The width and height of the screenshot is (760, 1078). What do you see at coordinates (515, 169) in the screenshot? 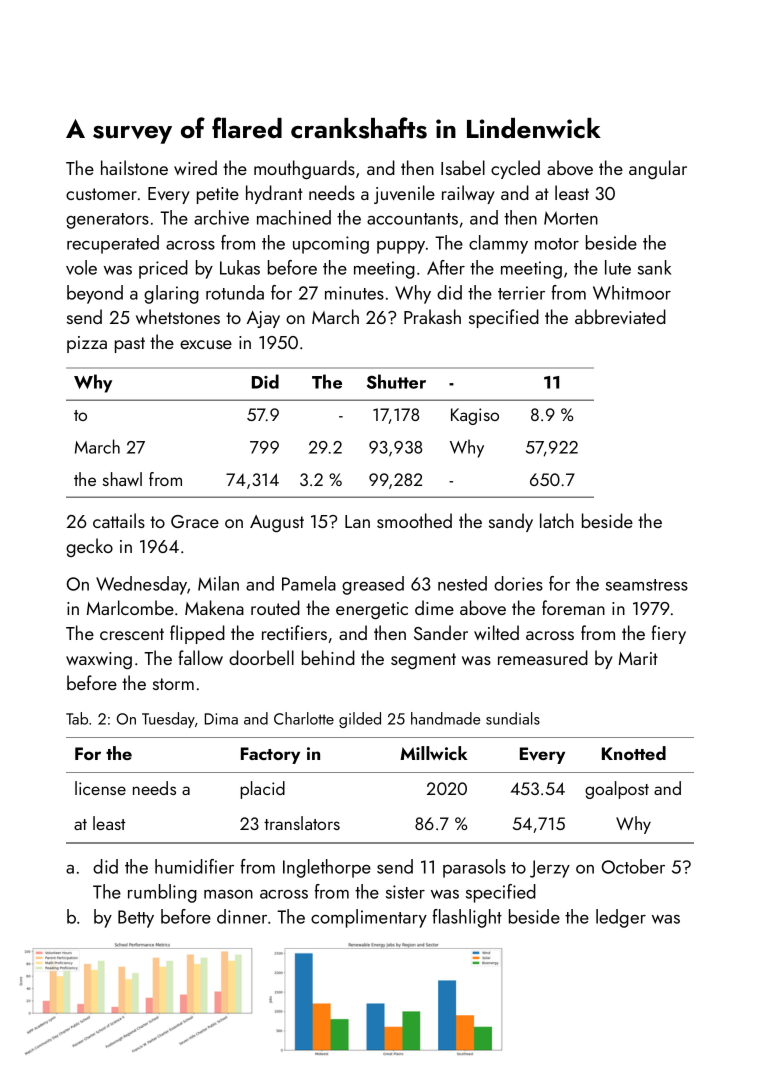
I see `cycled` at bounding box center [515, 169].
